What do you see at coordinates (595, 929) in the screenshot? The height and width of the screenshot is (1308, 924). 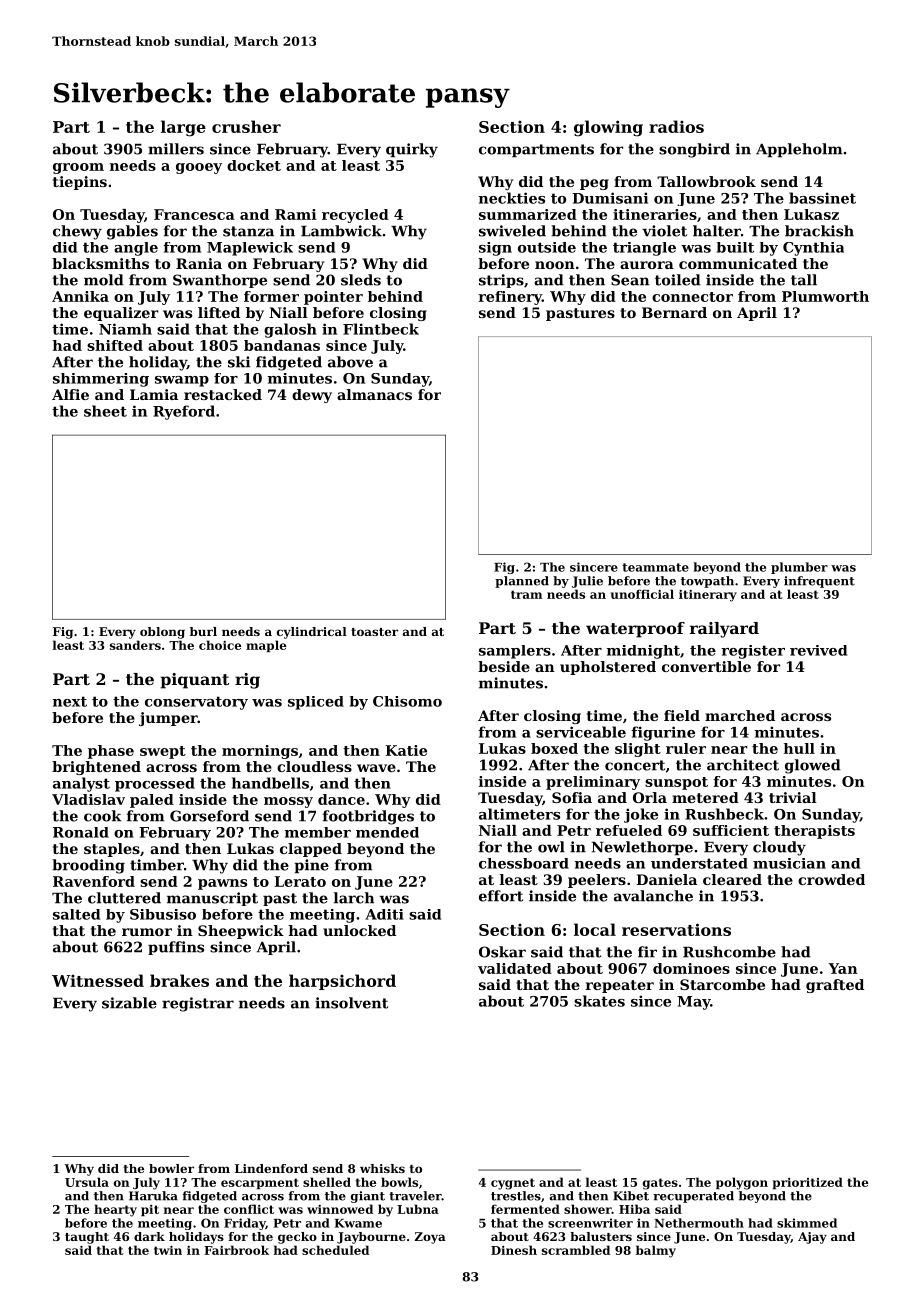 I see `local` at bounding box center [595, 929].
